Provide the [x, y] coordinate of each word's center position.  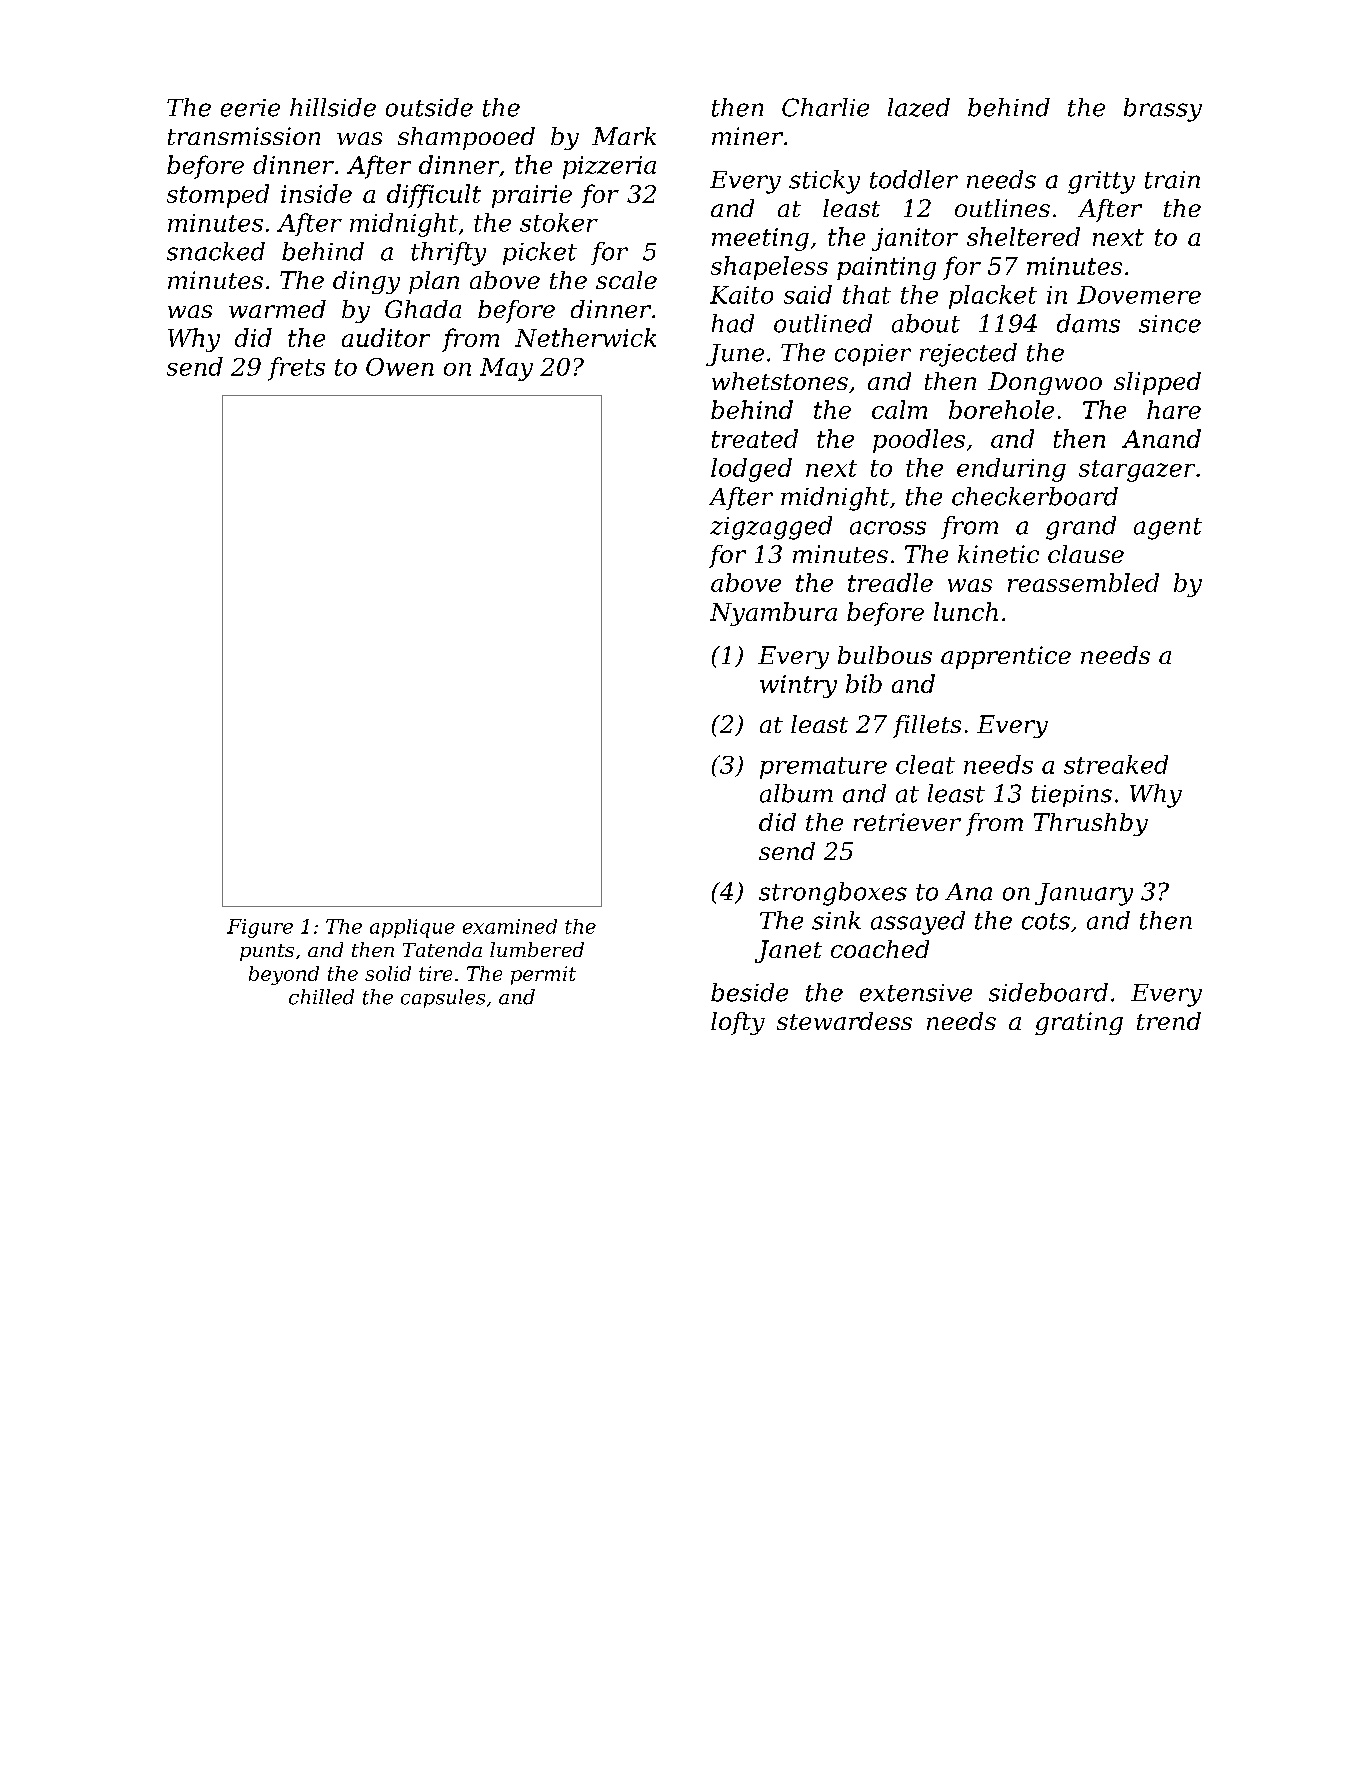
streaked [1116, 764]
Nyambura [773, 614]
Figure [260, 928]
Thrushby [1091, 824]
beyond [284, 975]
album [796, 793]
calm [899, 409]
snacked [216, 251]
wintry [798, 686]
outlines [1002, 208]
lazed [919, 107]
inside [316, 193]
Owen [400, 367]
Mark [624, 136]
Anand [1161, 438]
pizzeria [609, 167]
